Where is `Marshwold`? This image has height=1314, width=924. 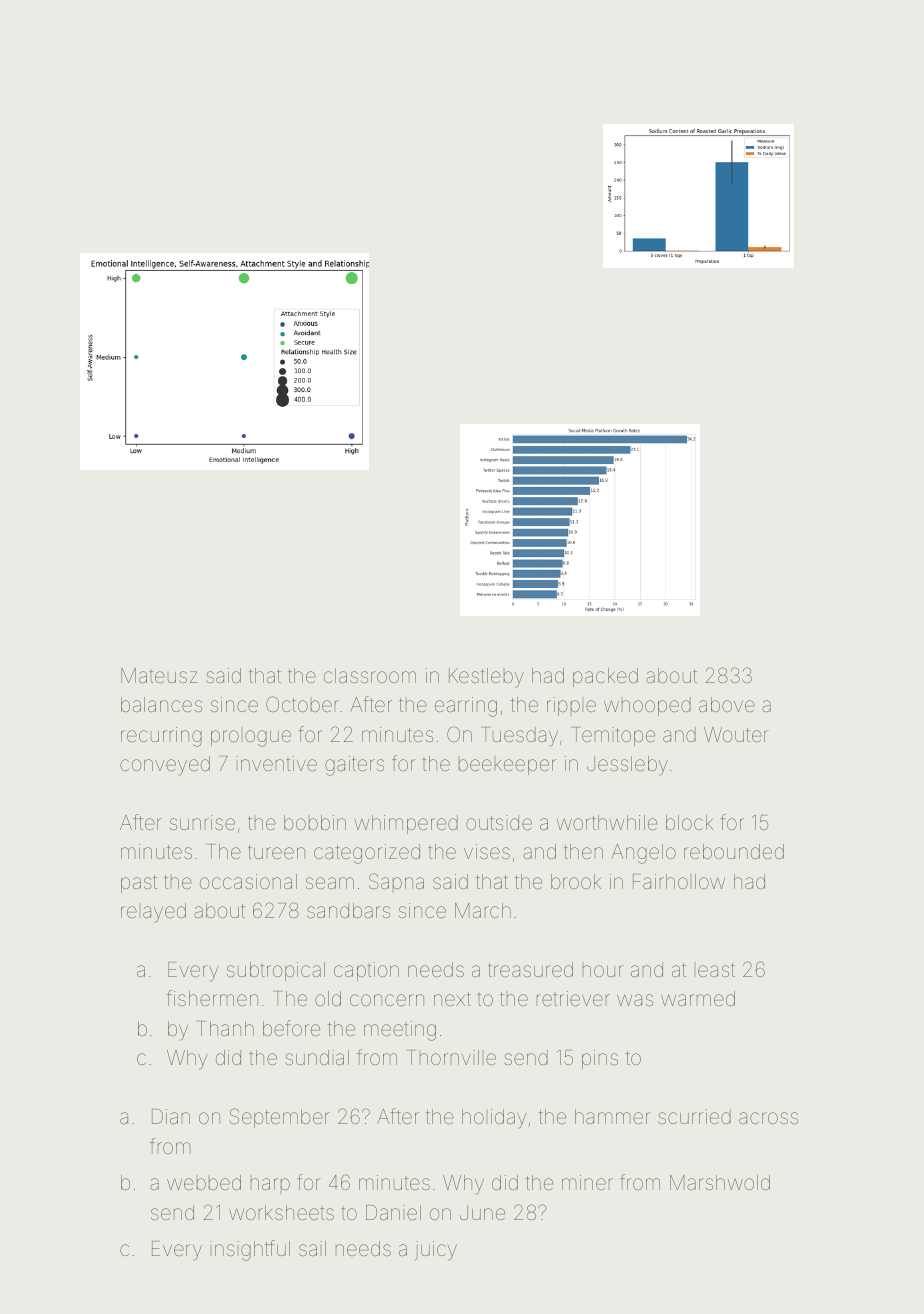 Marshwold is located at coordinates (720, 1182).
